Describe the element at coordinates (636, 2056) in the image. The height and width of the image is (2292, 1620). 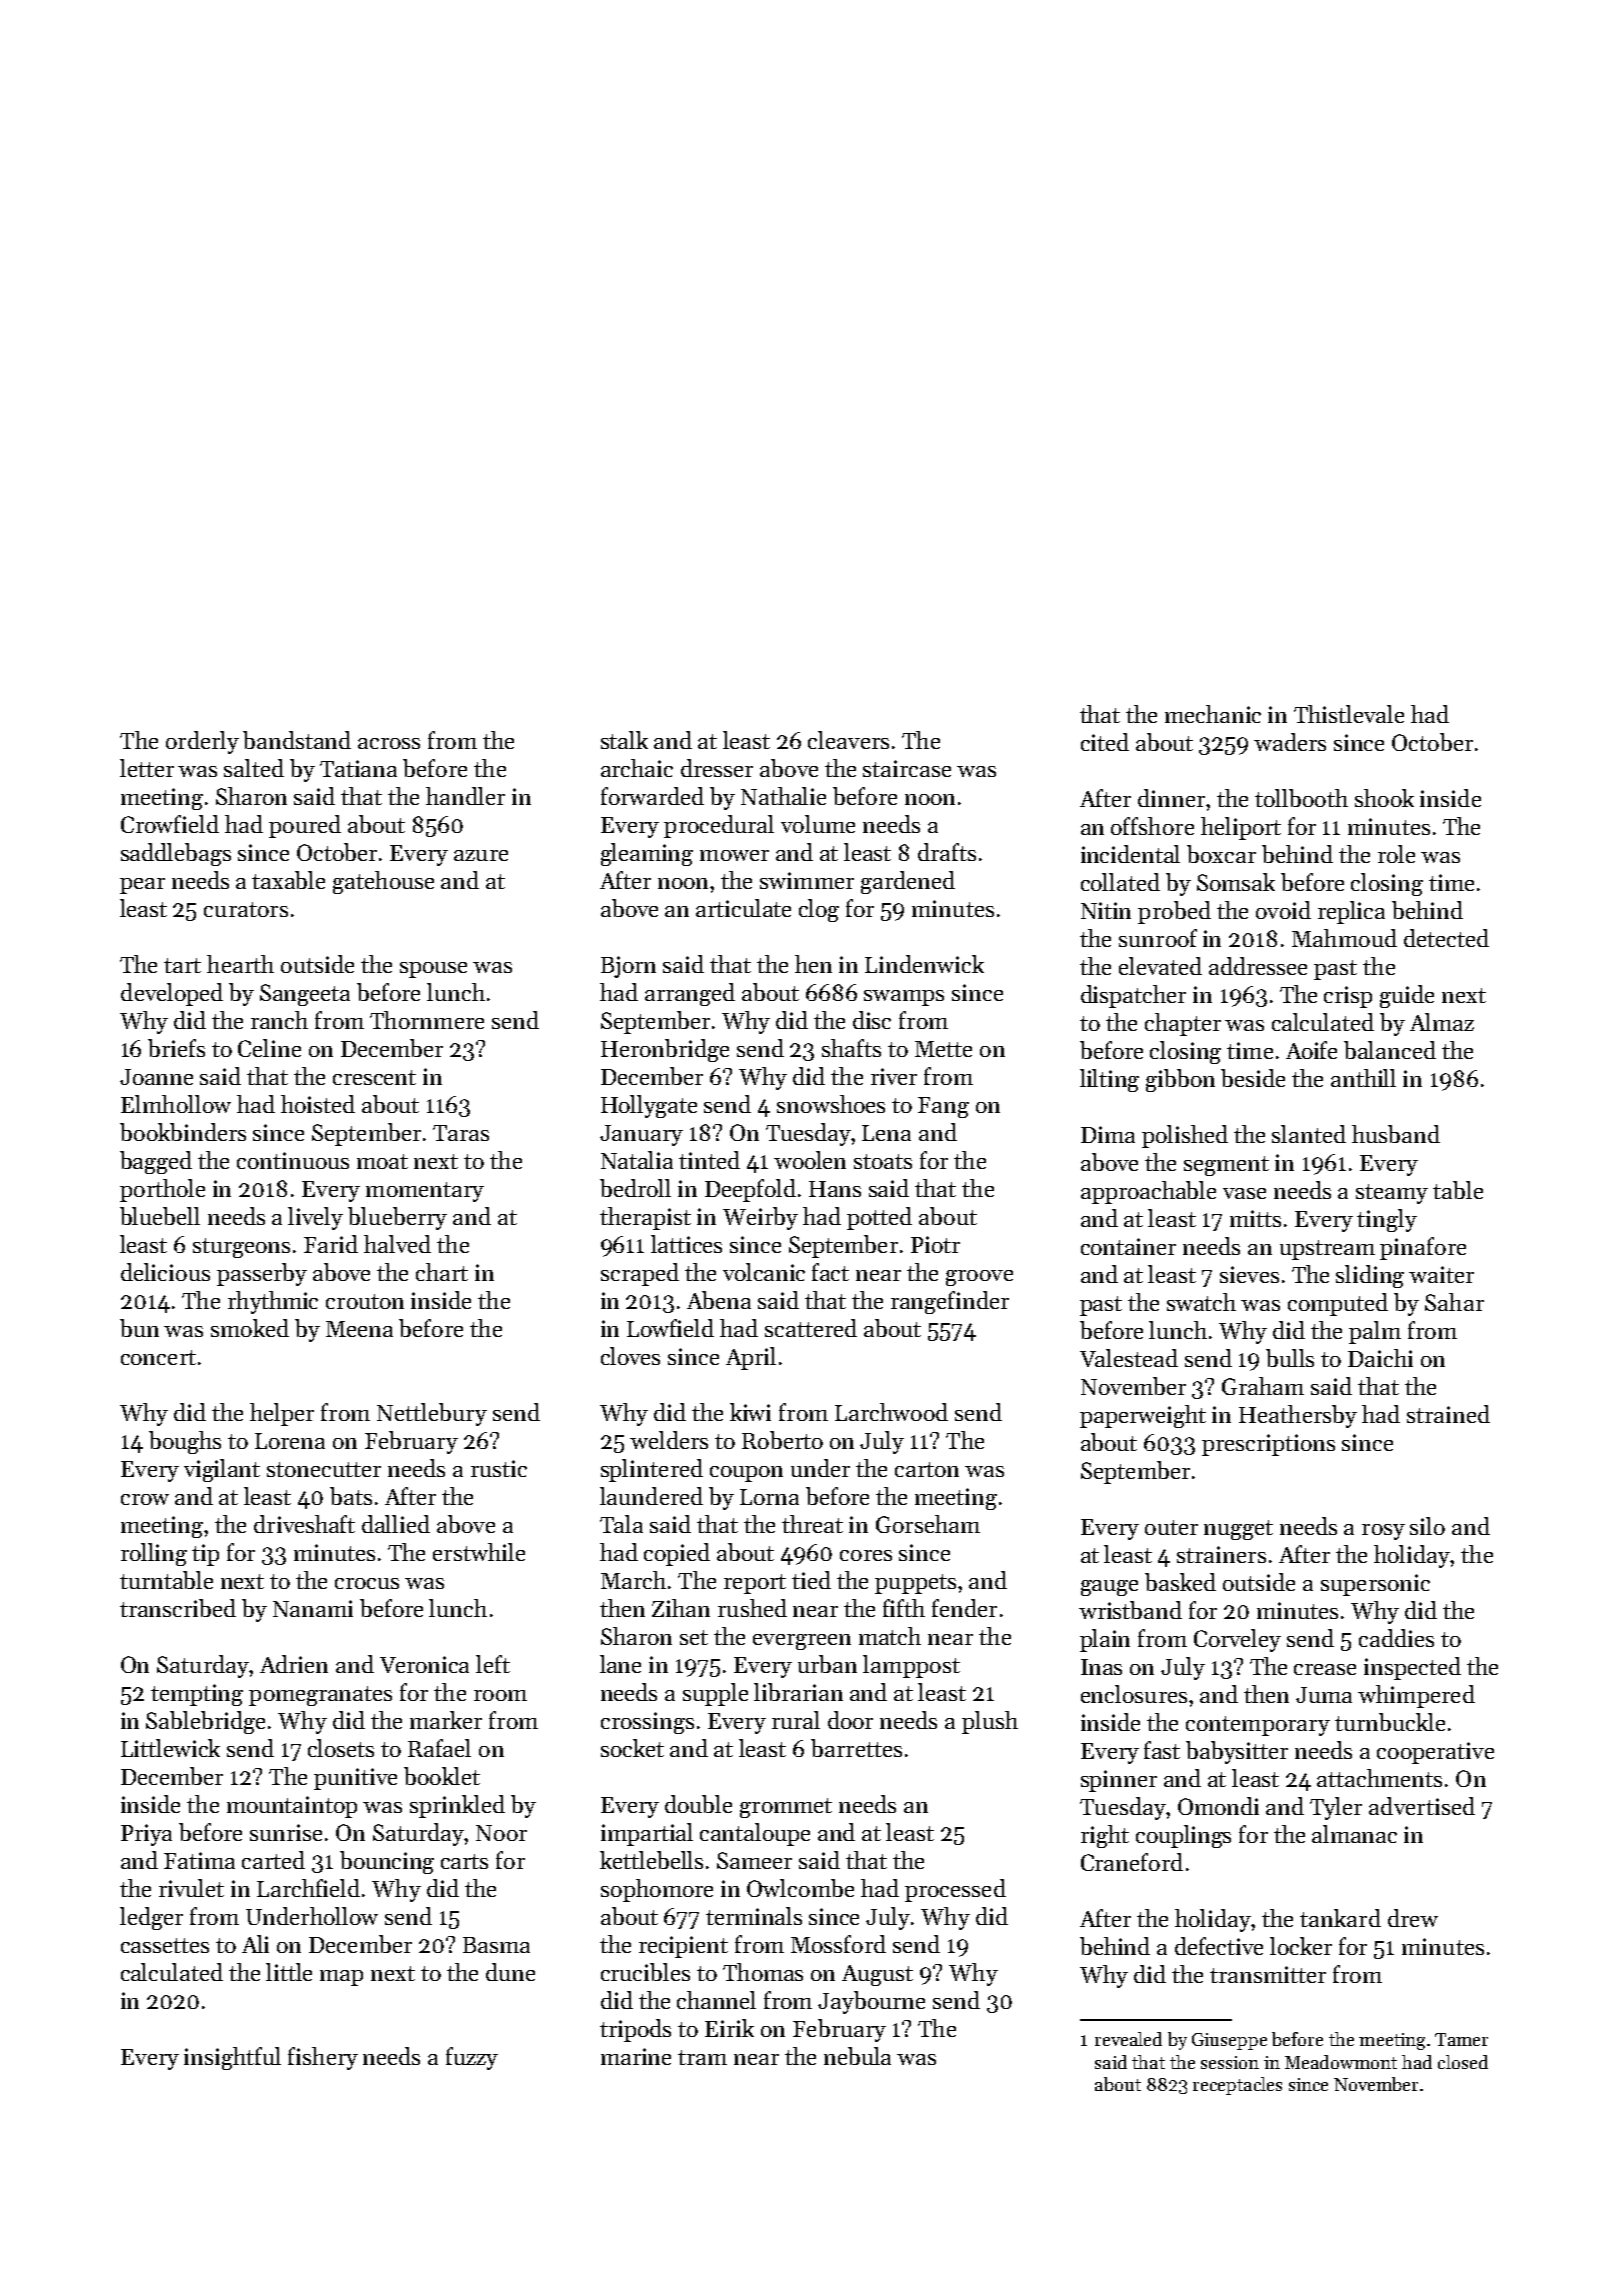
I see `marine` at that location.
